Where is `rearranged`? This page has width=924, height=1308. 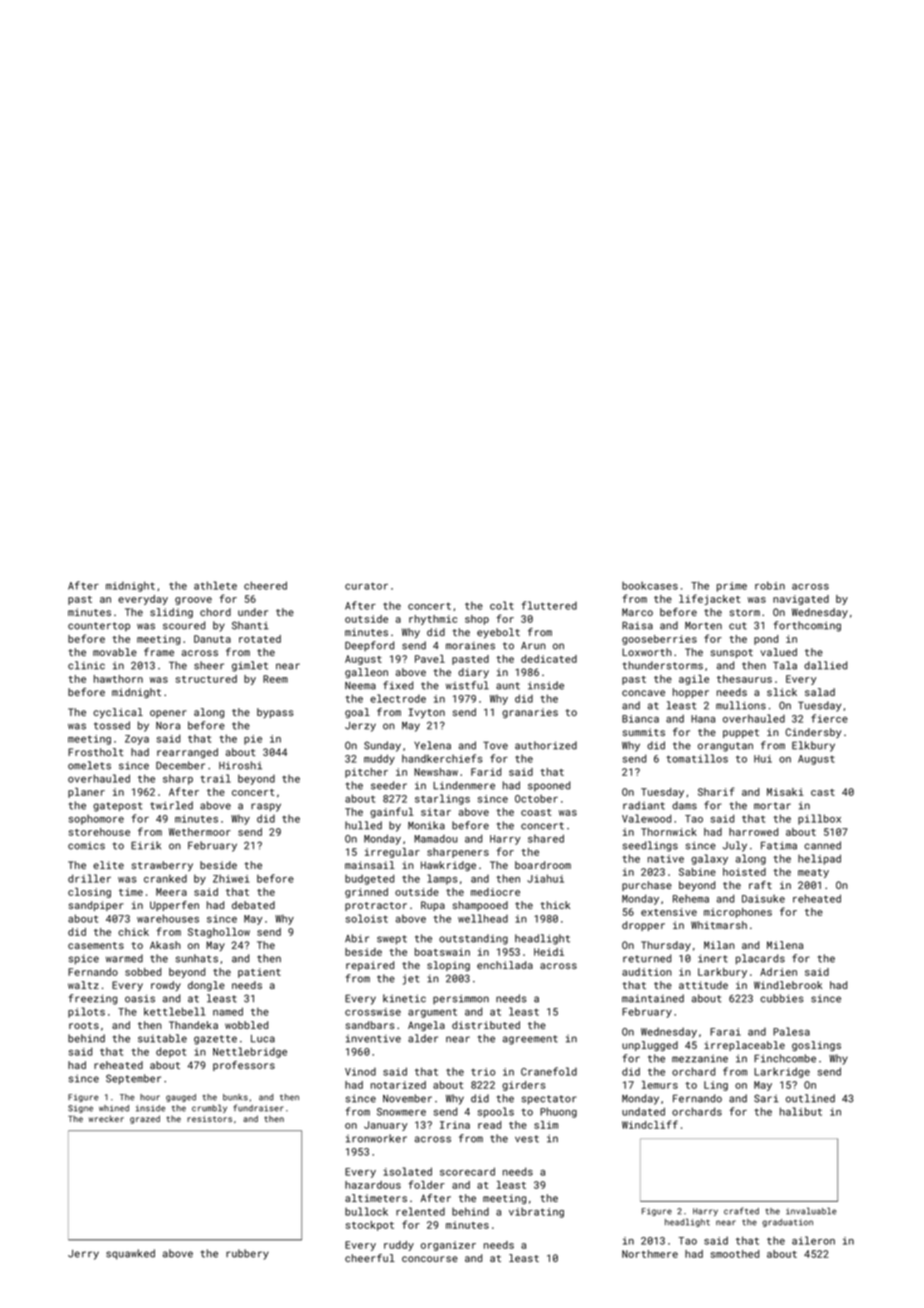 rearranged is located at coordinates (187, 753).
